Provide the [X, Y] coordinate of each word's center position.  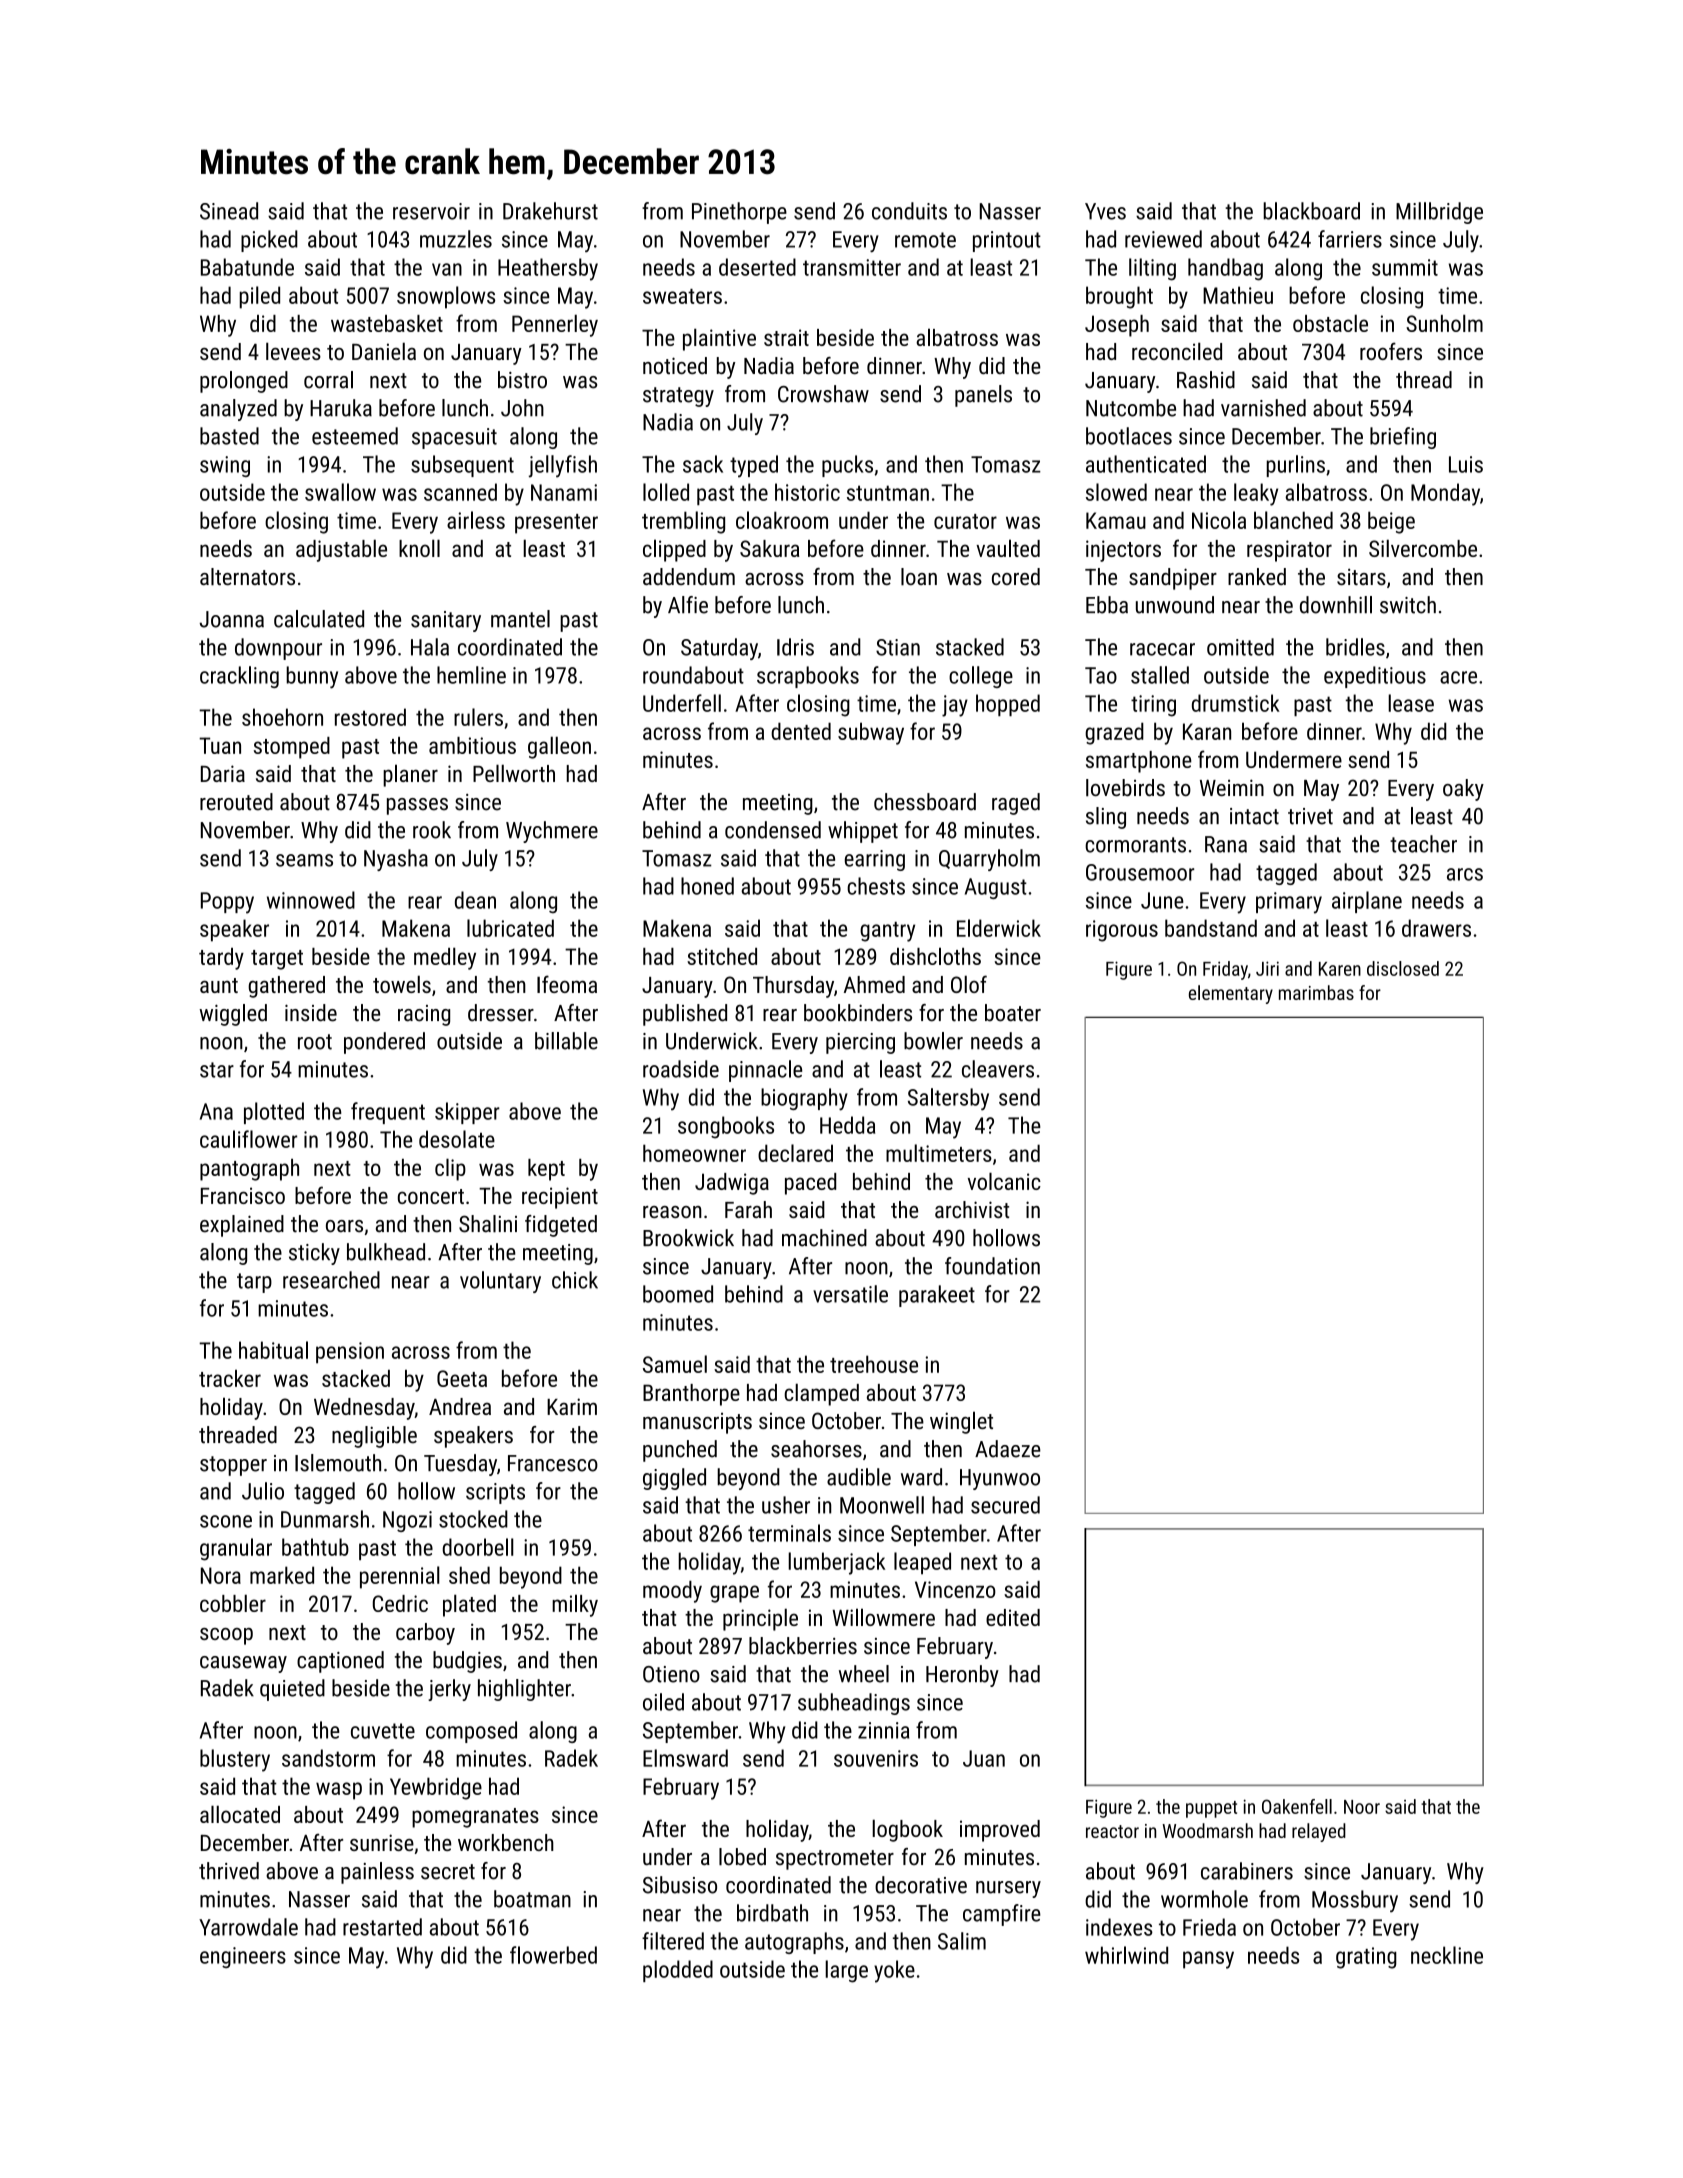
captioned [340, 1662]
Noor [1362, 1807]
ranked [1257, 576]
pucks [847, 466]
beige [1391, 522]
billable [566, 1041]
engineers [243, 1957]
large [846, 1971]
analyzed [238, 410]
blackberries [803, 1646]
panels [983, 396]
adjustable [341, 550]
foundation [992, 1266]
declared [795, 1153]
